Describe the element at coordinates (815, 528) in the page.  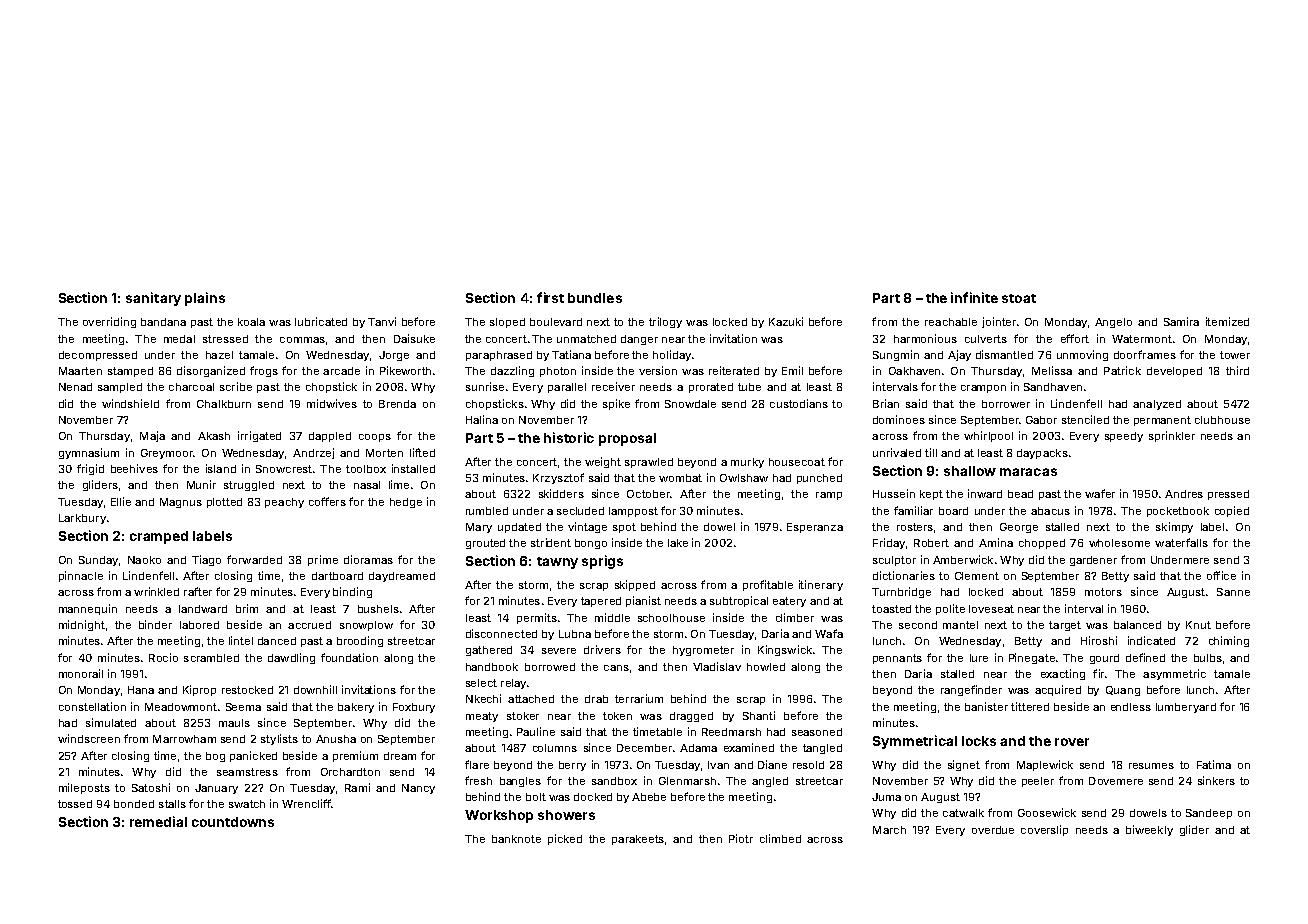
I see `Esperanza` at that location.
